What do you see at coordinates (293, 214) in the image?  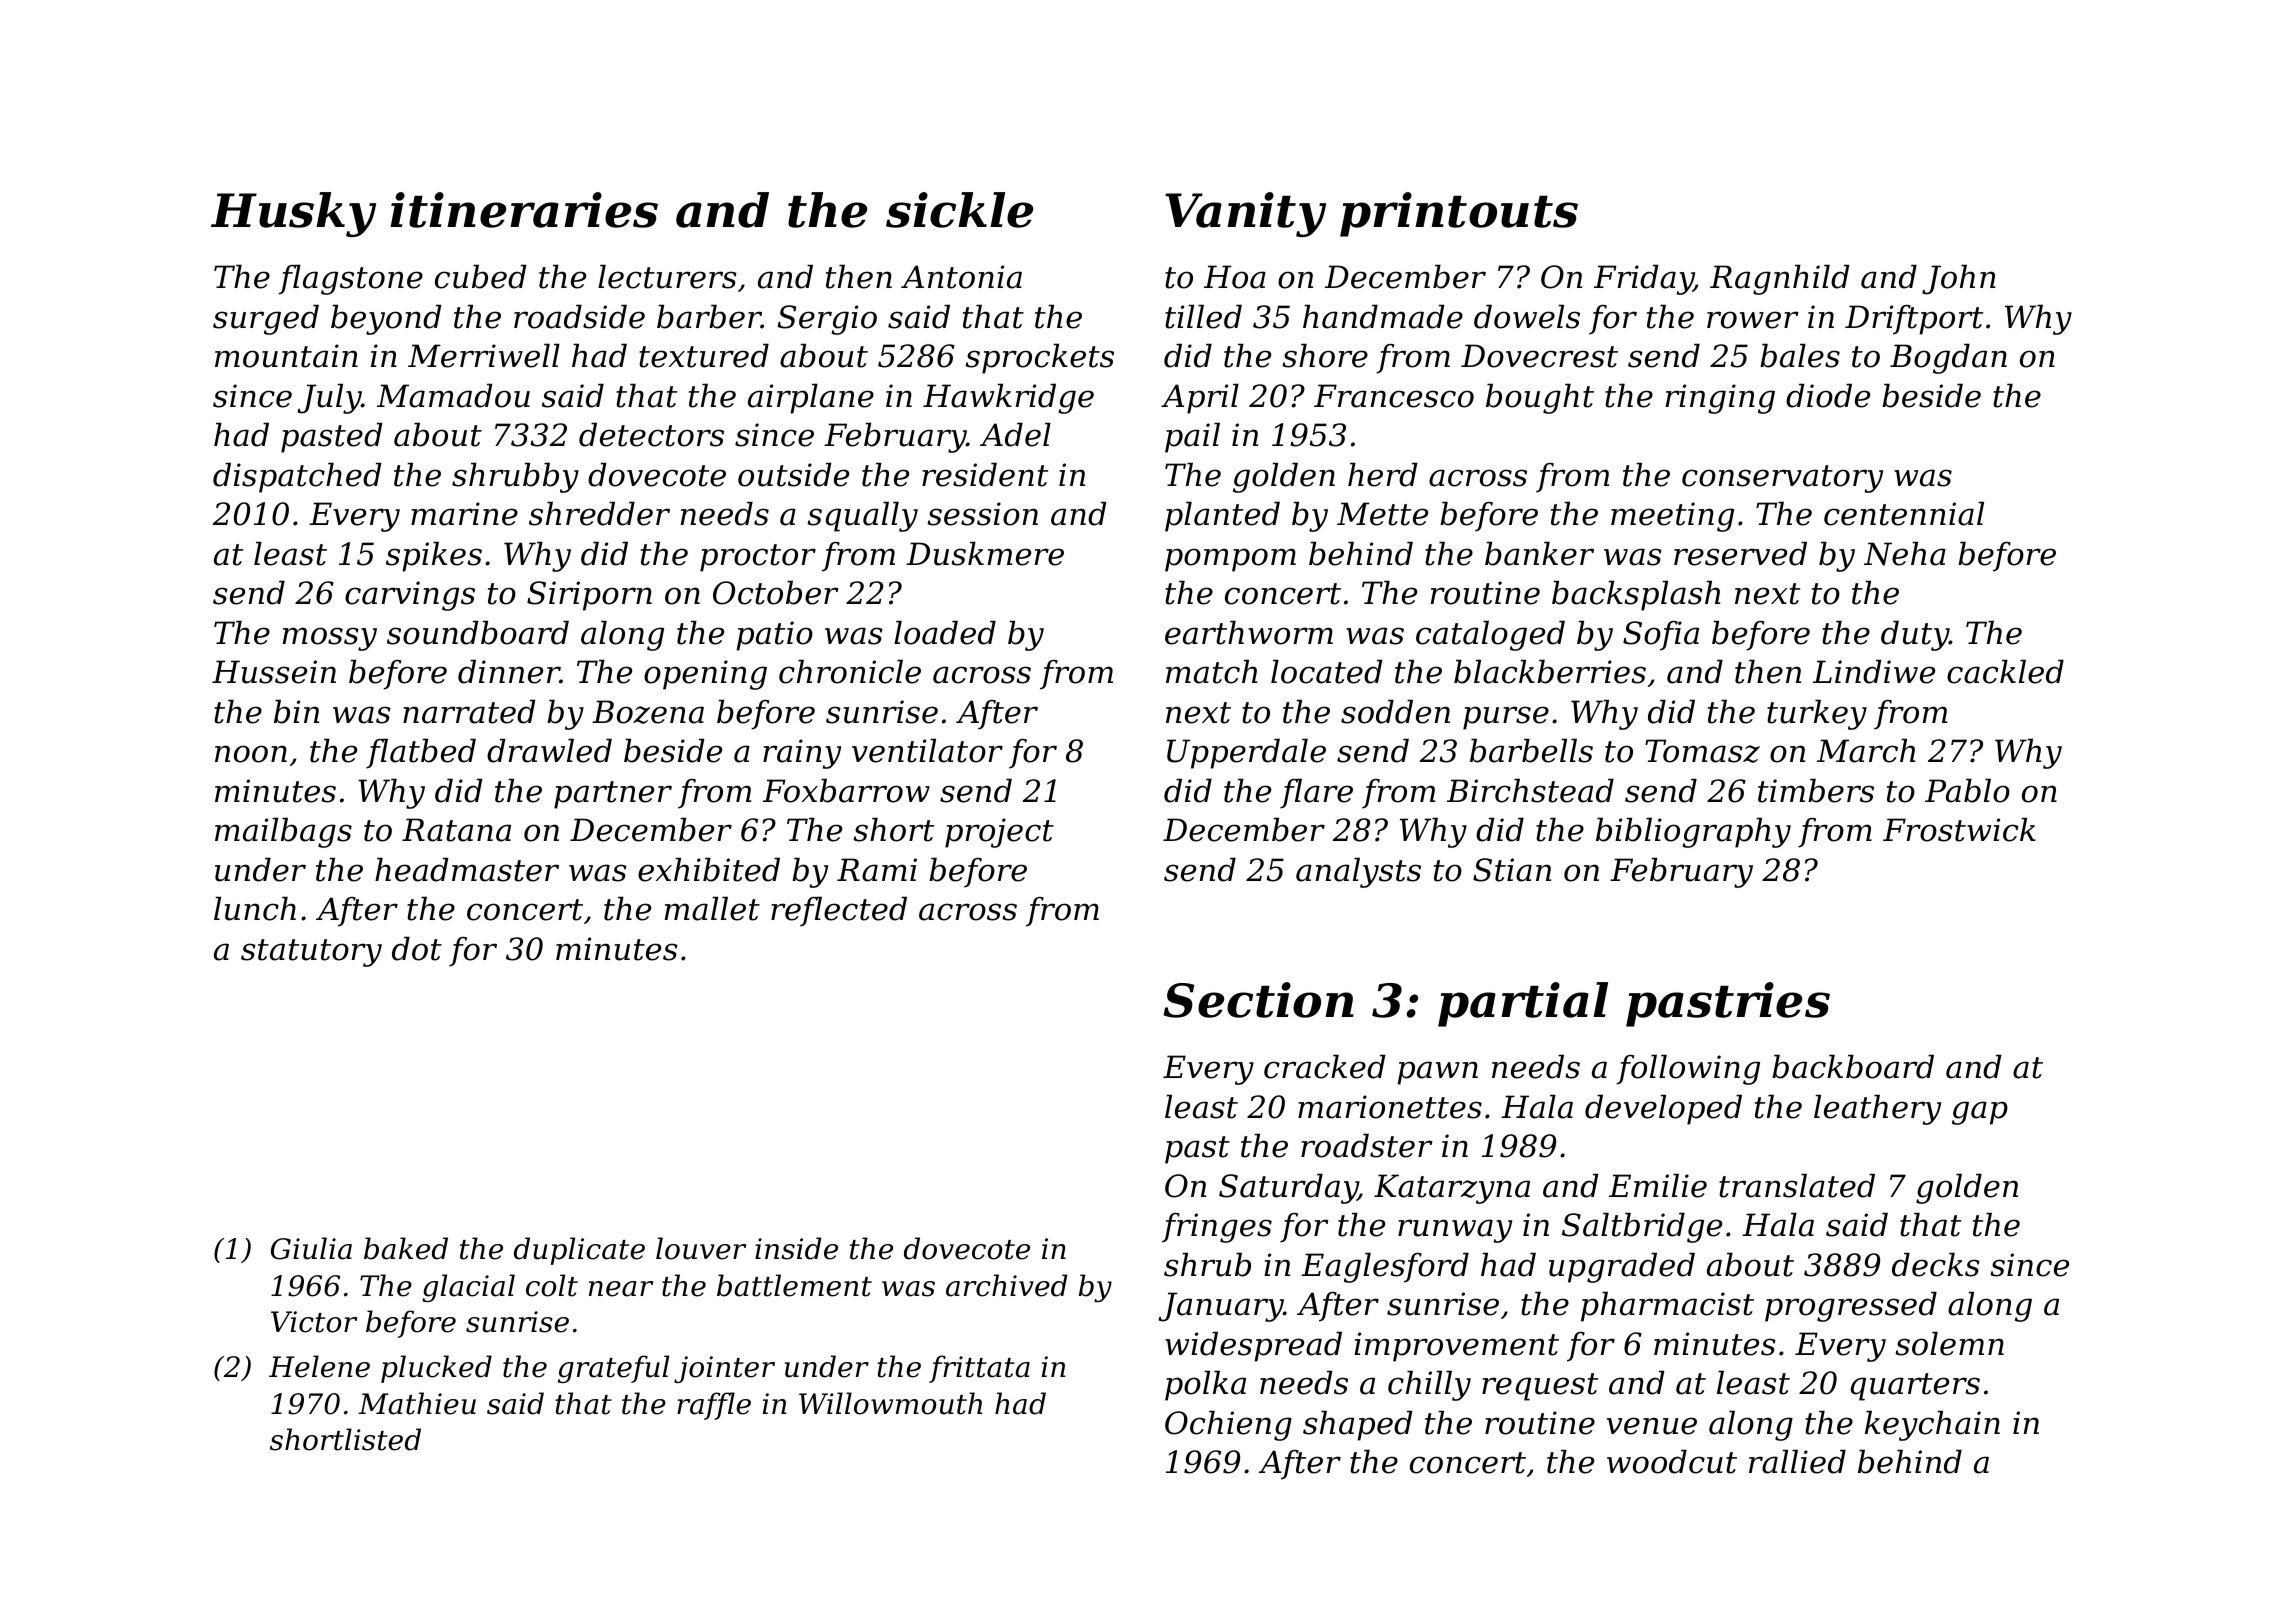 I see `Husky` at bounding box center [293, 214].
